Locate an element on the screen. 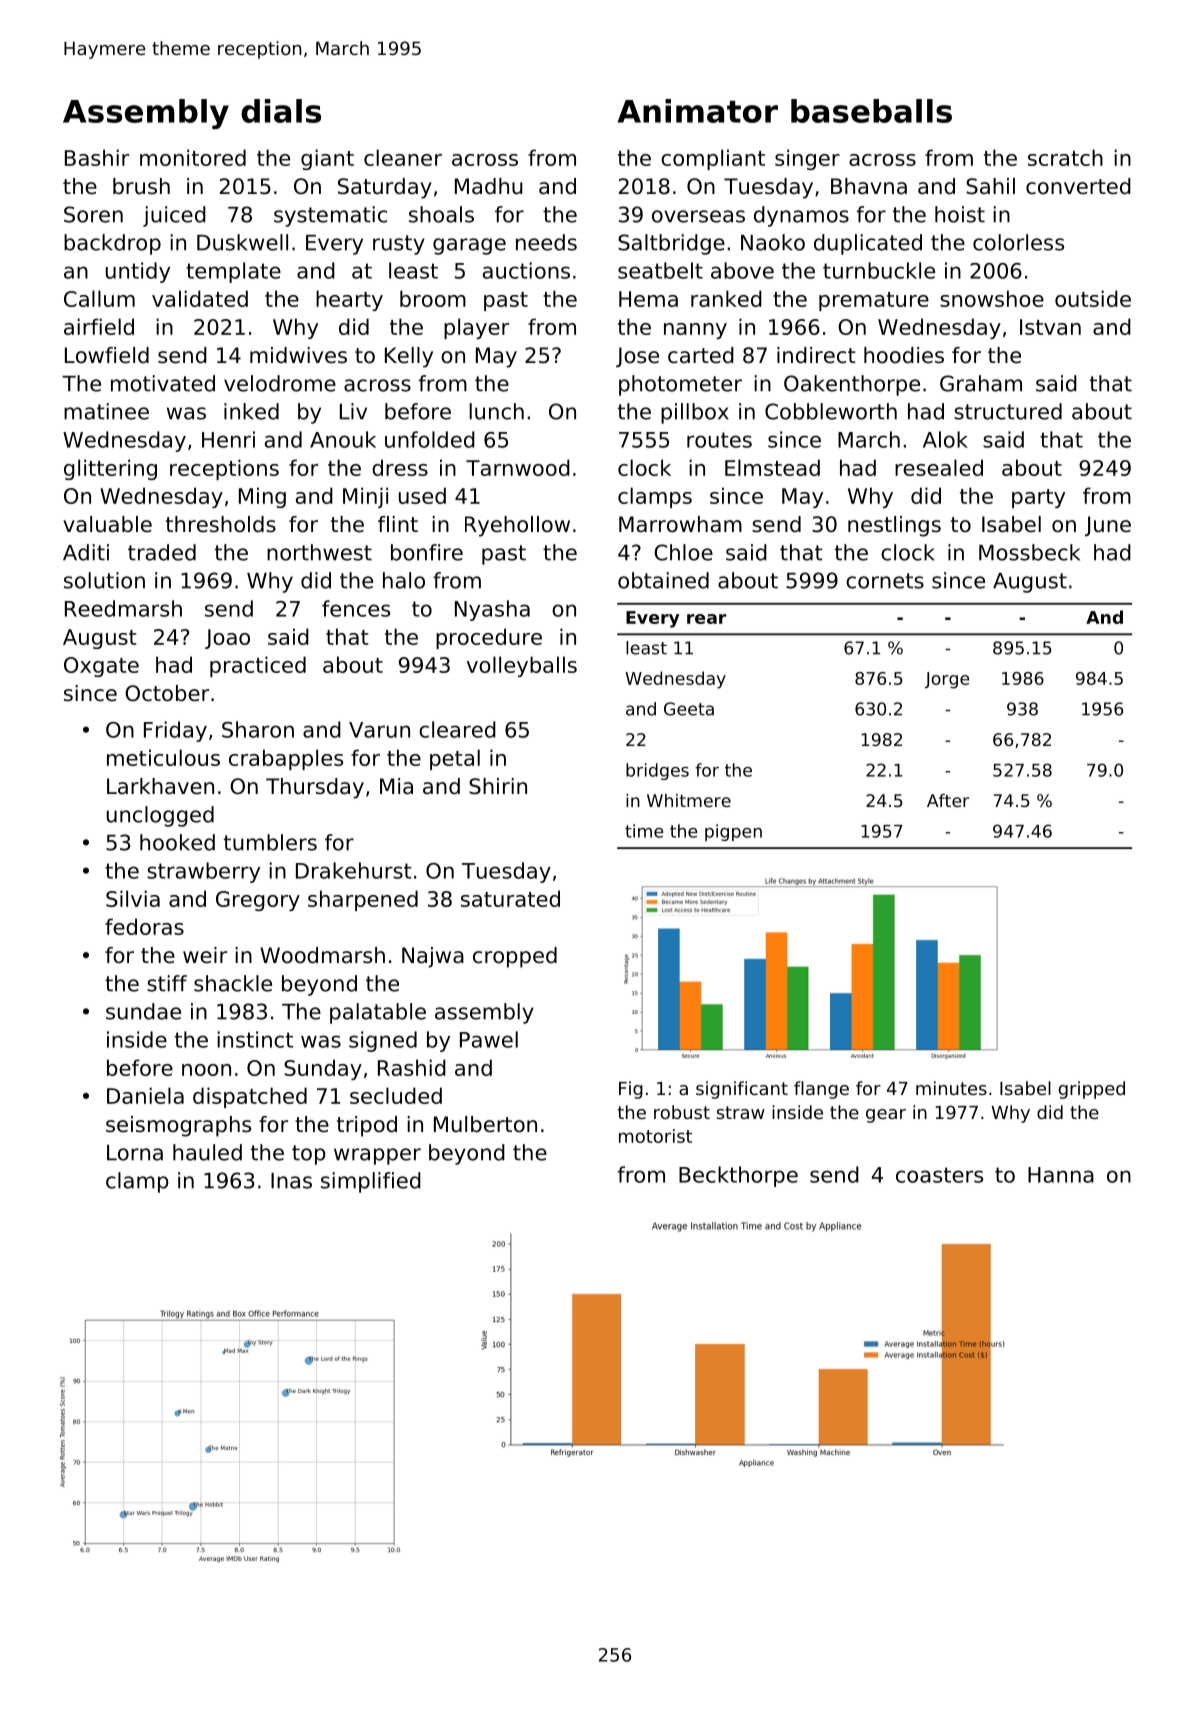 The width and height of the screenshot is (1195, 1731). valuable is located at coordinates (107, 524).
